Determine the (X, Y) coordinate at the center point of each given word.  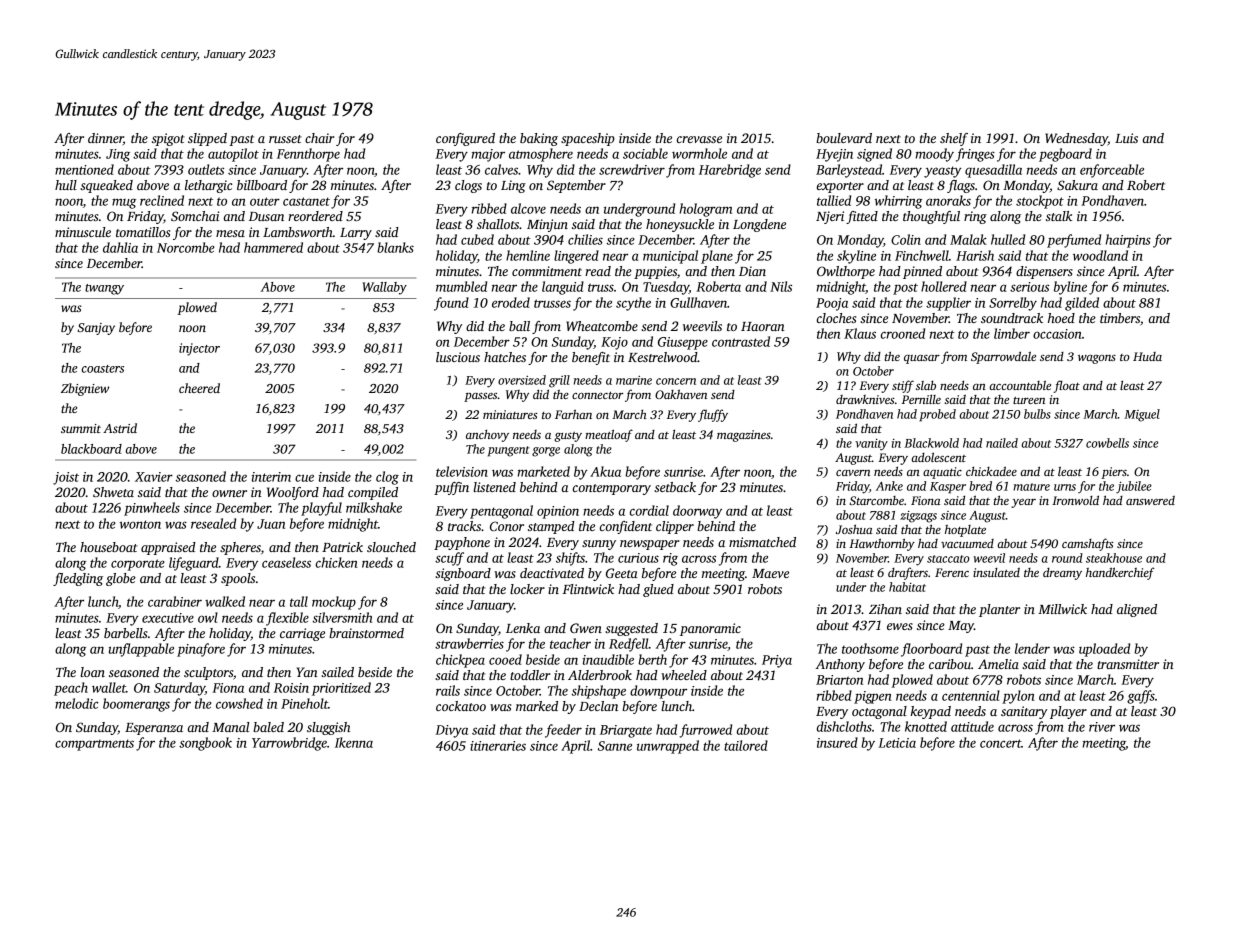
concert (1000, 743)
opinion (558, 512)
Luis (1126, 138)
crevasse (699, 139)
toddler (530, 675)
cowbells (1107, 443)
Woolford (293, 493)
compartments (94, 745)
